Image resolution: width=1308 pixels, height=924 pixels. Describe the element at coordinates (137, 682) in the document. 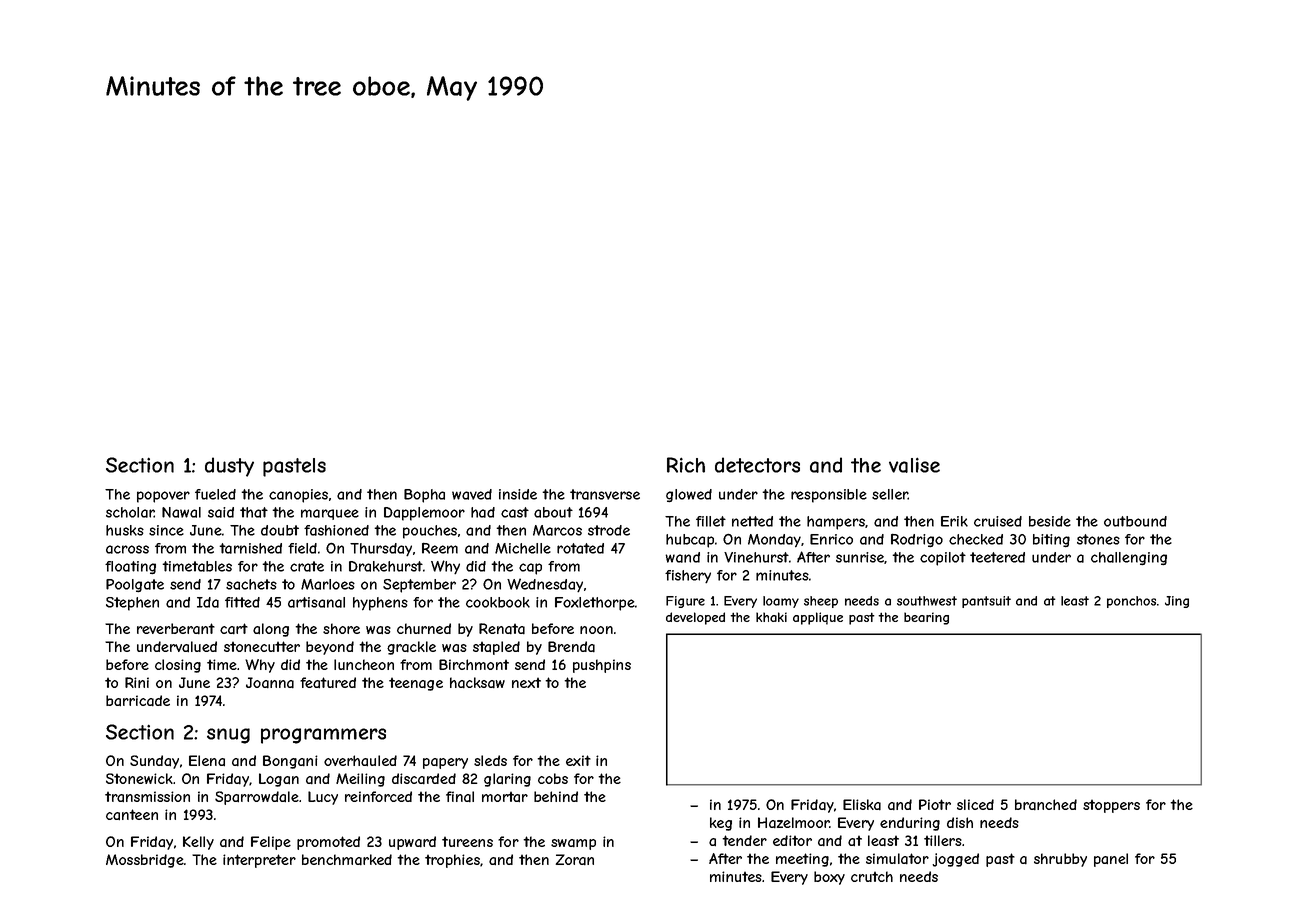

I see `Rini` at that location.
